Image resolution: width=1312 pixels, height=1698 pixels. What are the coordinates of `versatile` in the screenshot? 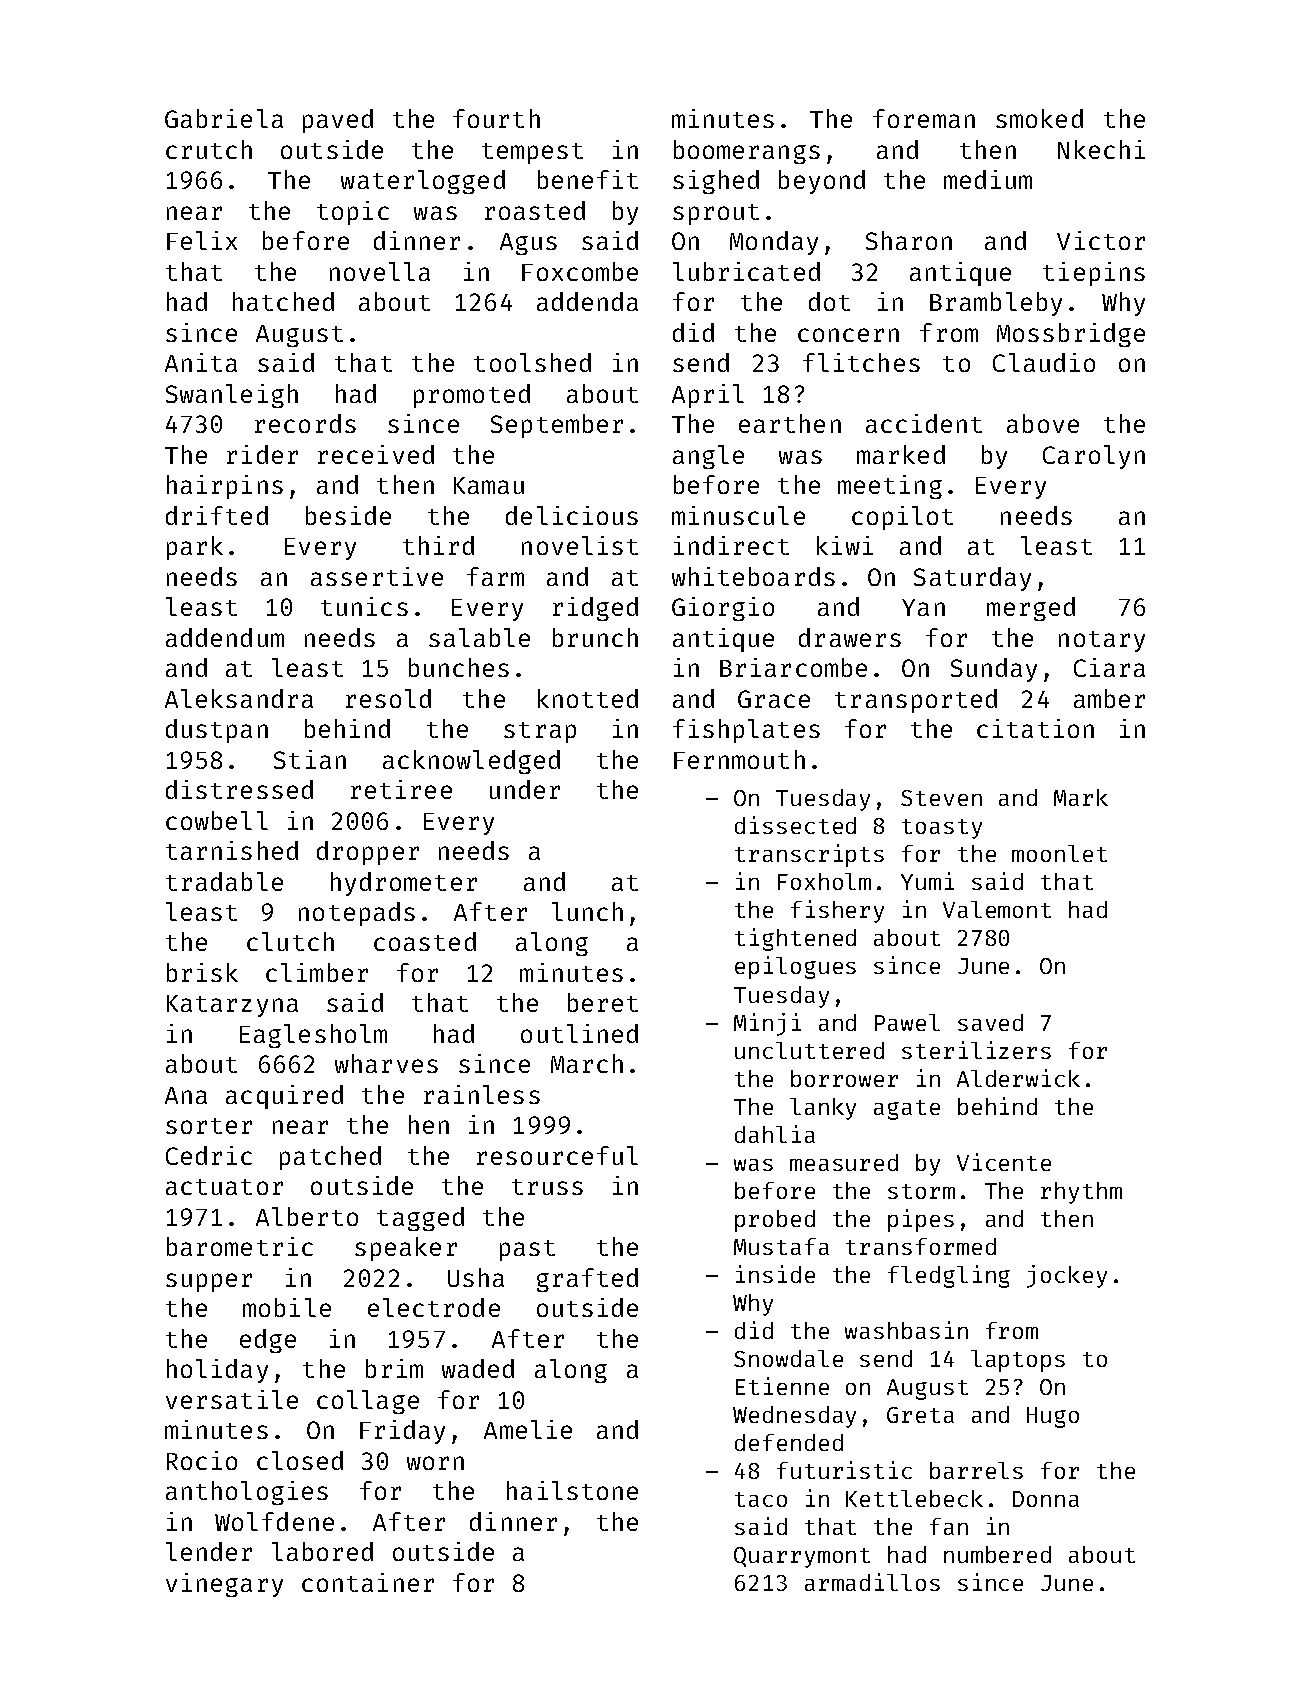 It's located at (232, 1399).
